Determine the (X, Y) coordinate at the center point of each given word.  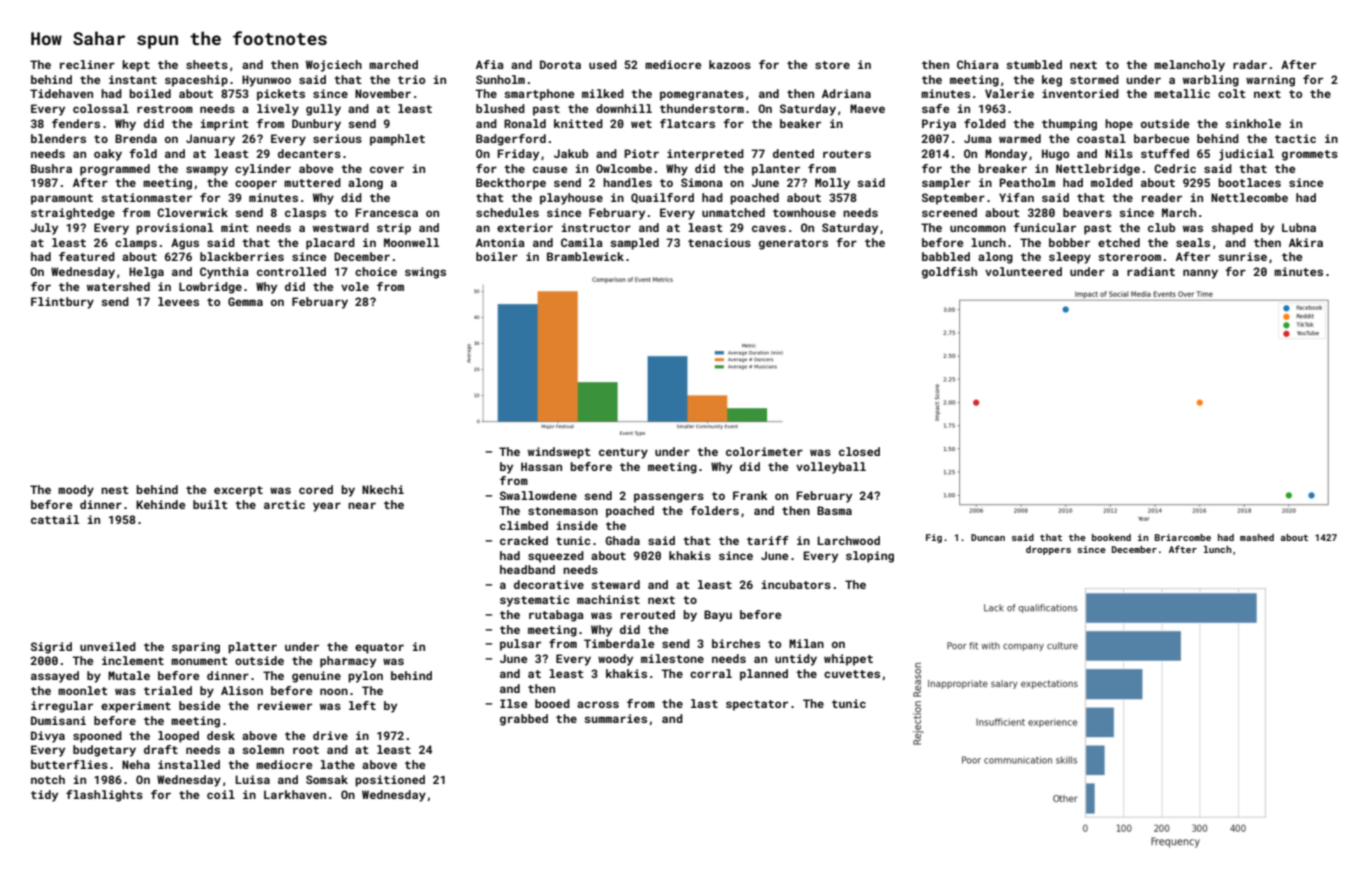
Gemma (245, 301)
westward (341, 227)
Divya (48, 737)
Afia (490, 64)
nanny (1200, 274)
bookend (1111, 537)
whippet (848, 660)
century (623, 453)
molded (1112, 182)
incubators (796, 584)
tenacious (719, 242)
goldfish (949, 273)
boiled (150, 93)
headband (527, 569)
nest (115, 490)
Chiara (978, 64)
